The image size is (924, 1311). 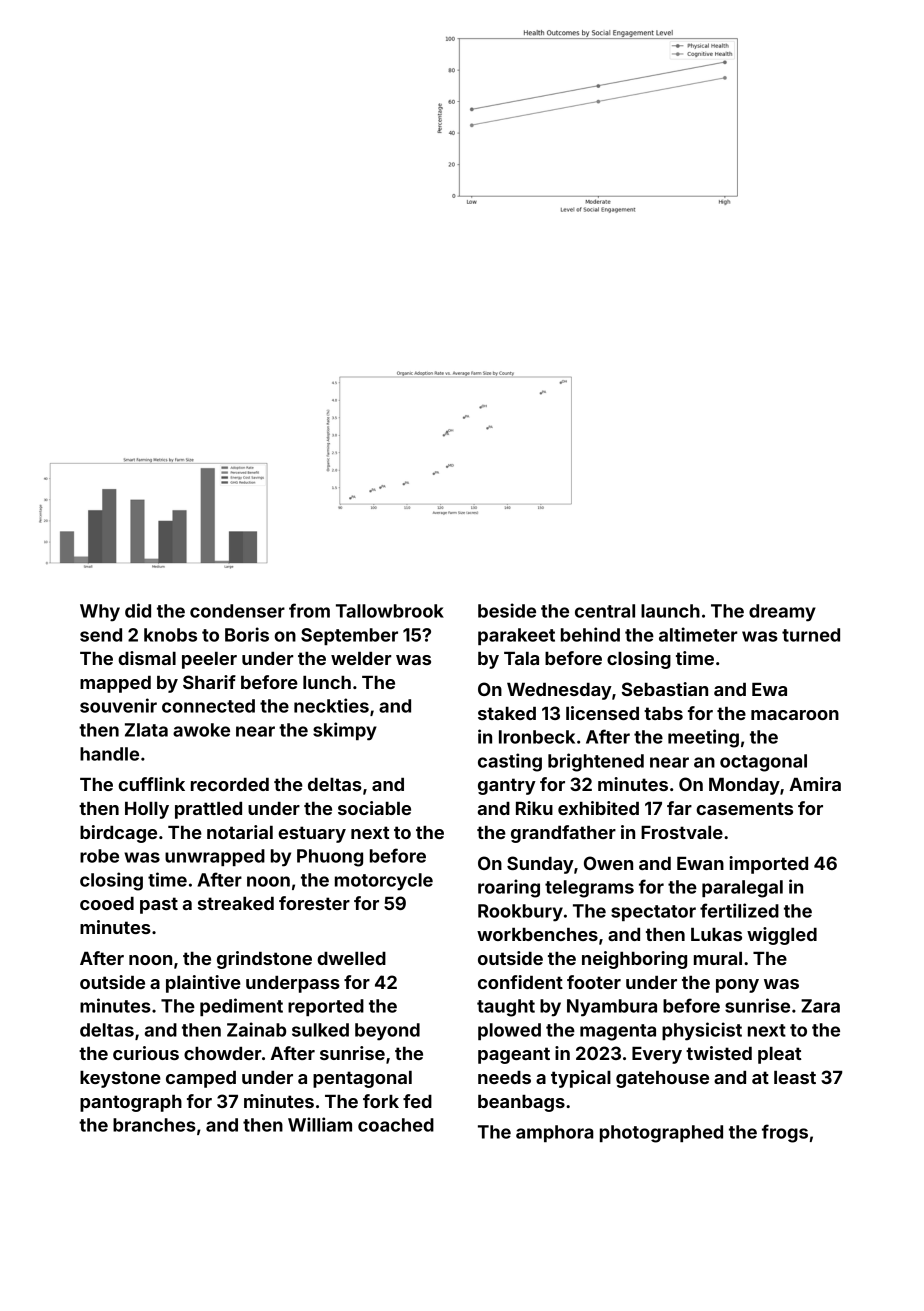 I want to click on Phuong, so click(x=330, y=858).
